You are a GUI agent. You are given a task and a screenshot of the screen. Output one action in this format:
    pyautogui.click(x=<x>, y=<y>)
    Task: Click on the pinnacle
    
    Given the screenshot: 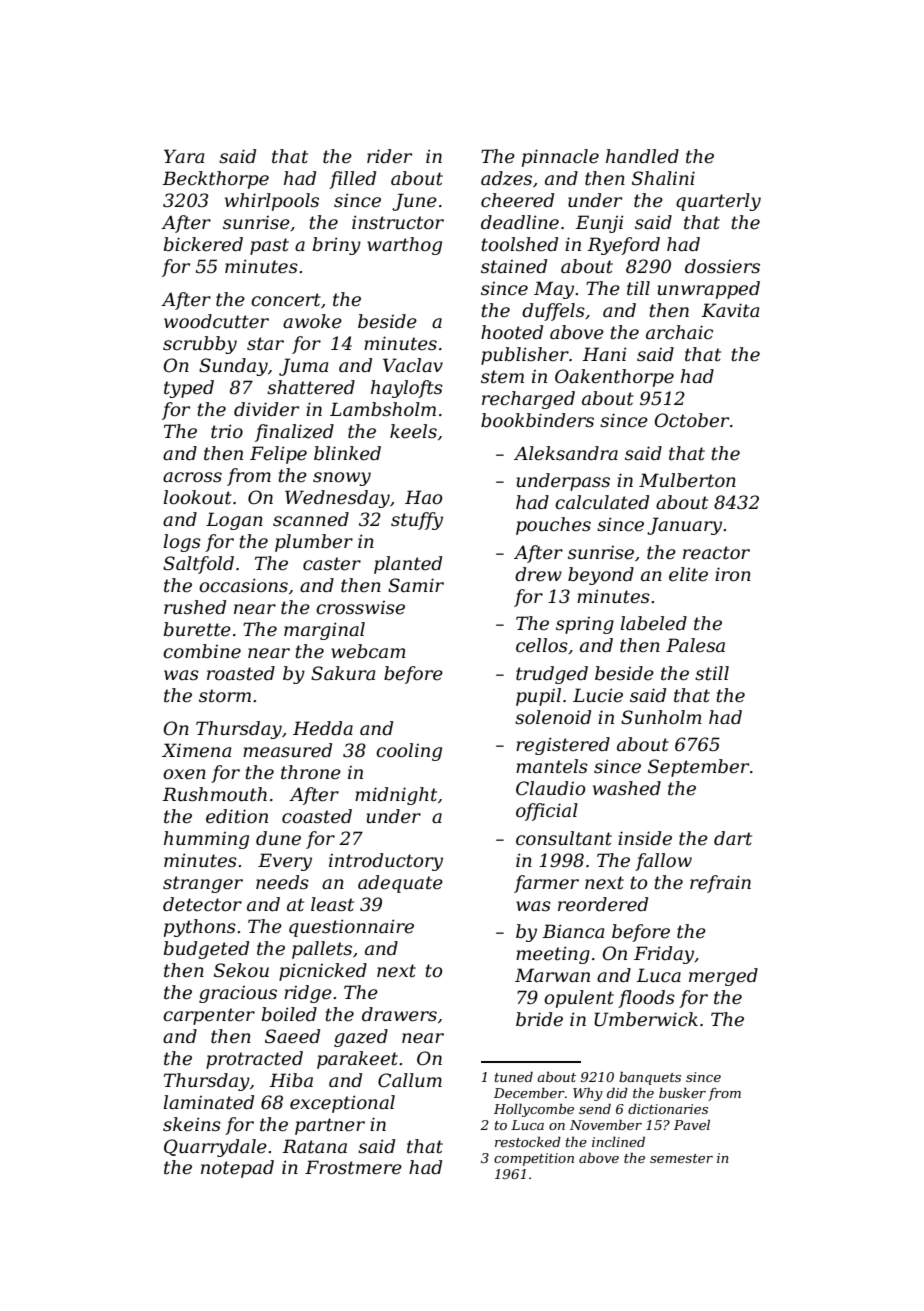 What is the action you would take?
    pyautogui.click(x=560, y=158)
